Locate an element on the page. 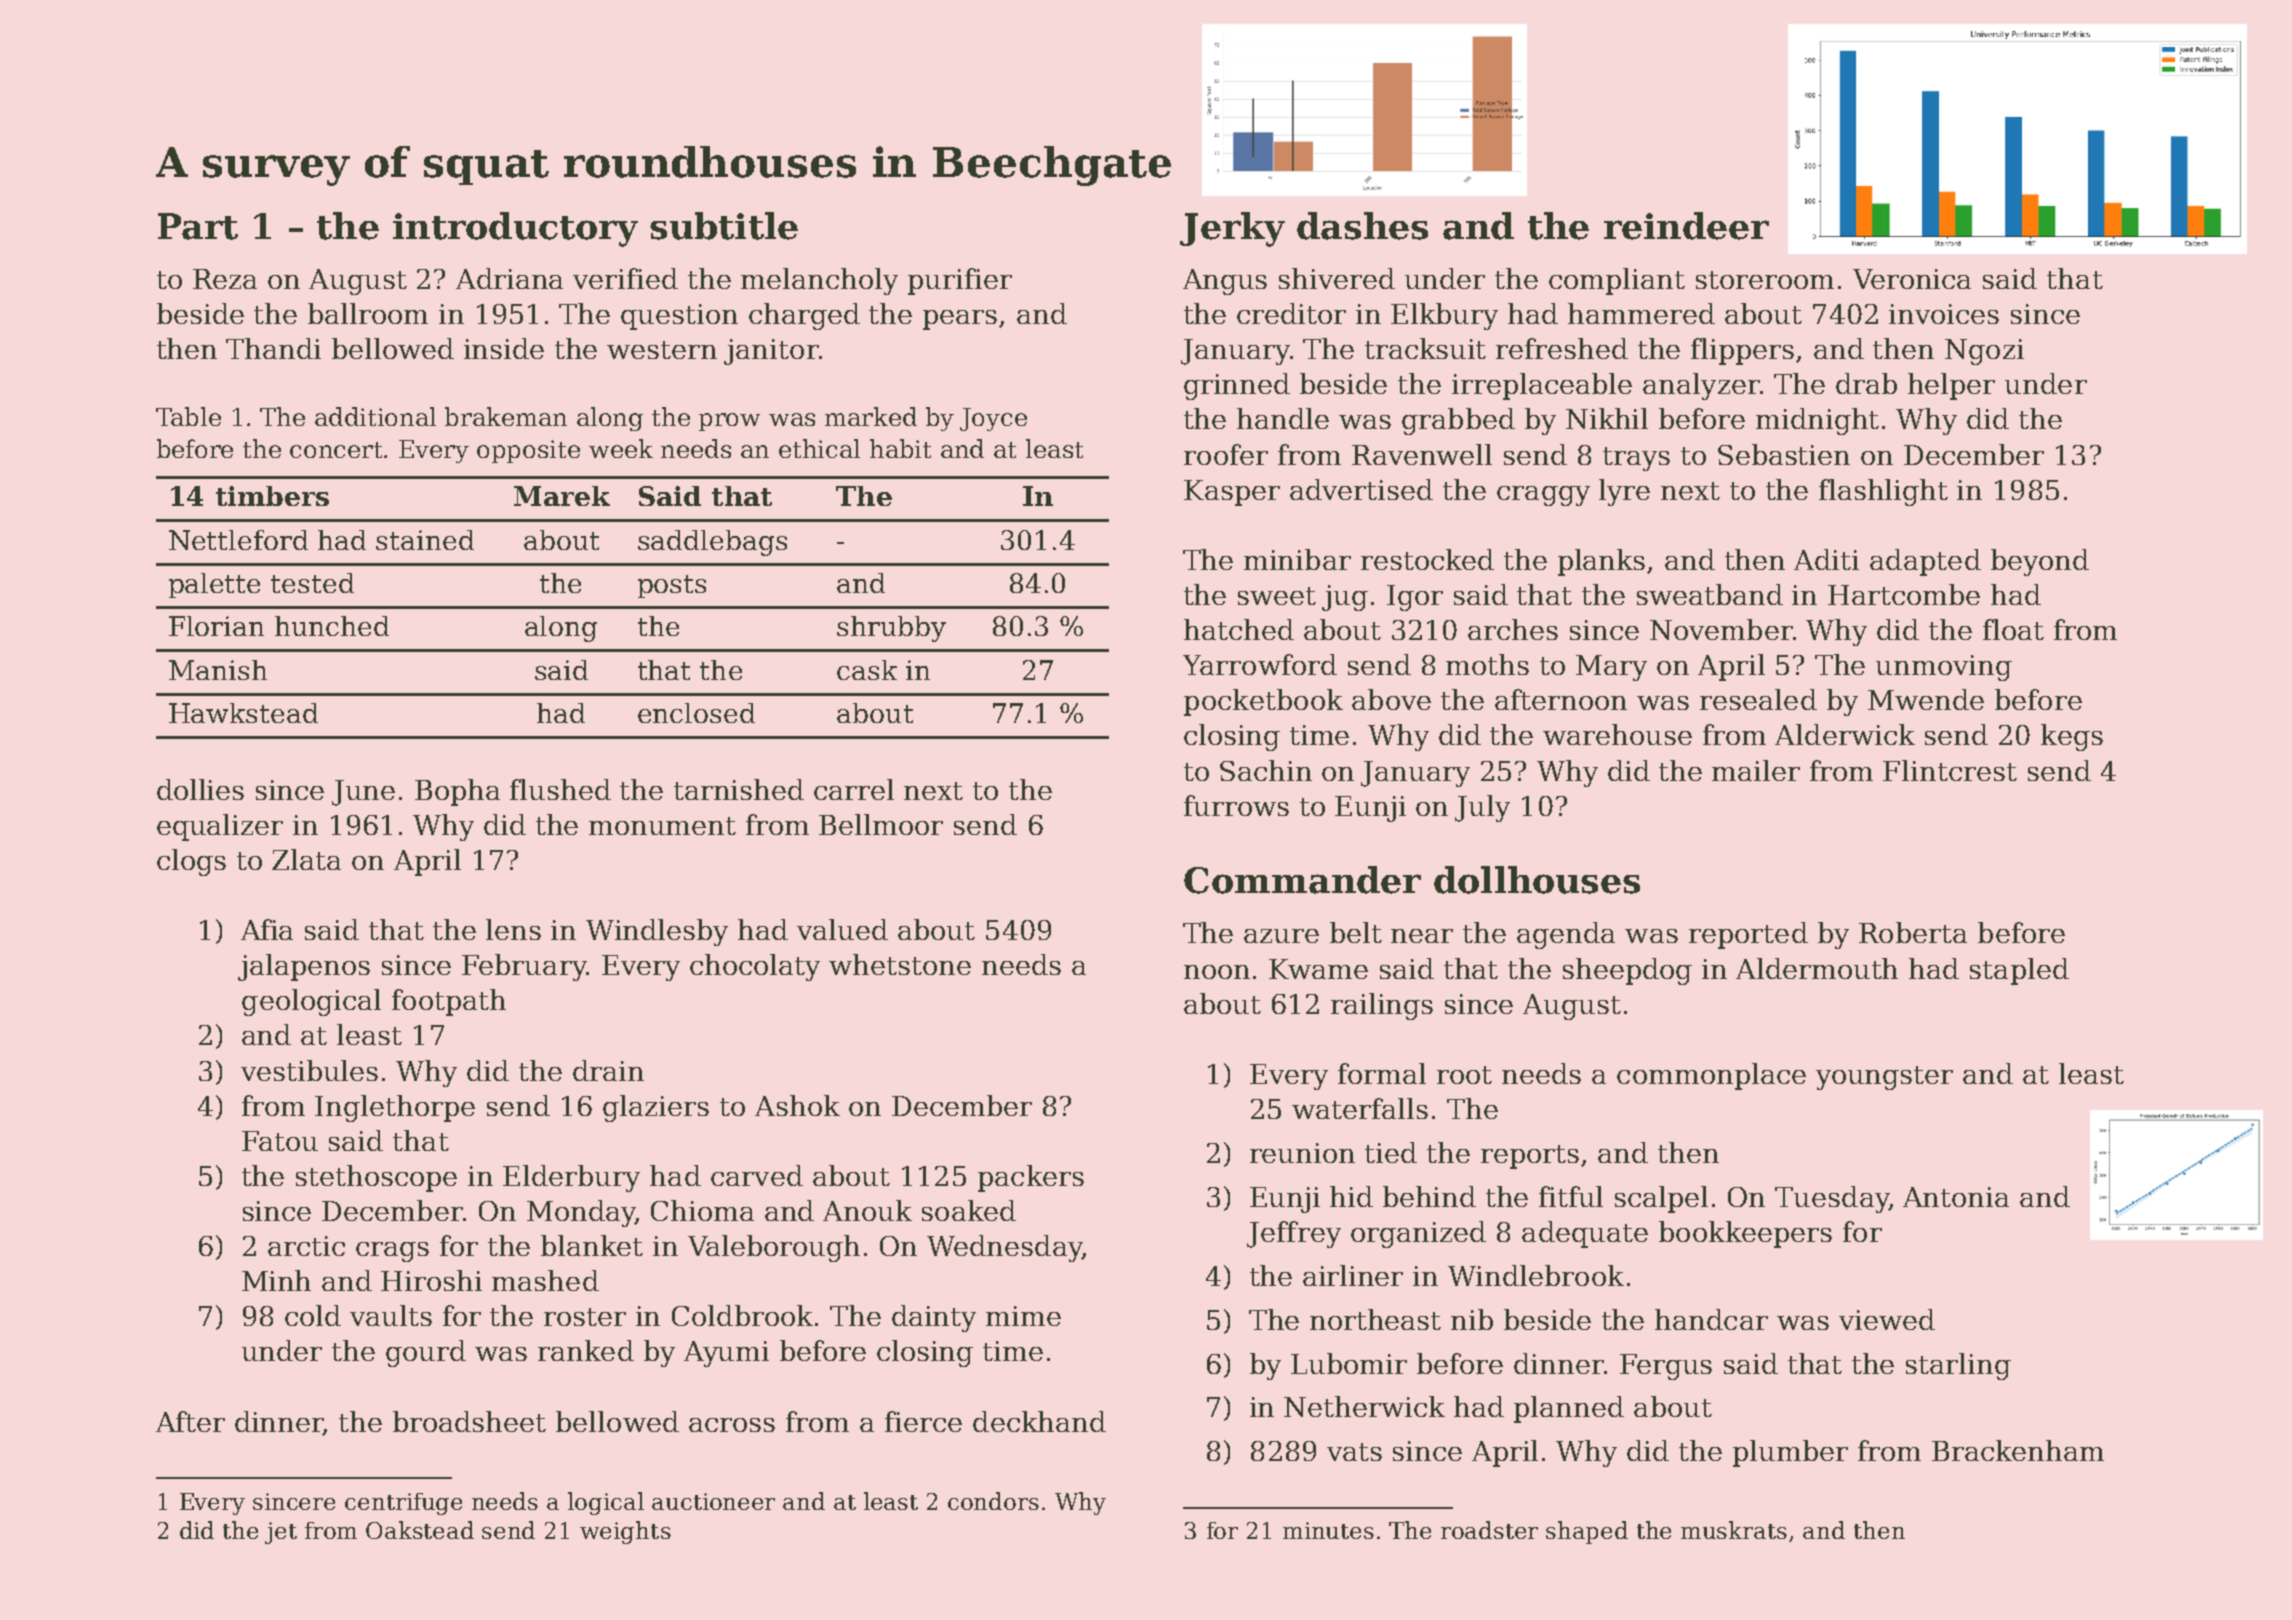  kegs is located at coordinates (2072, 737).
